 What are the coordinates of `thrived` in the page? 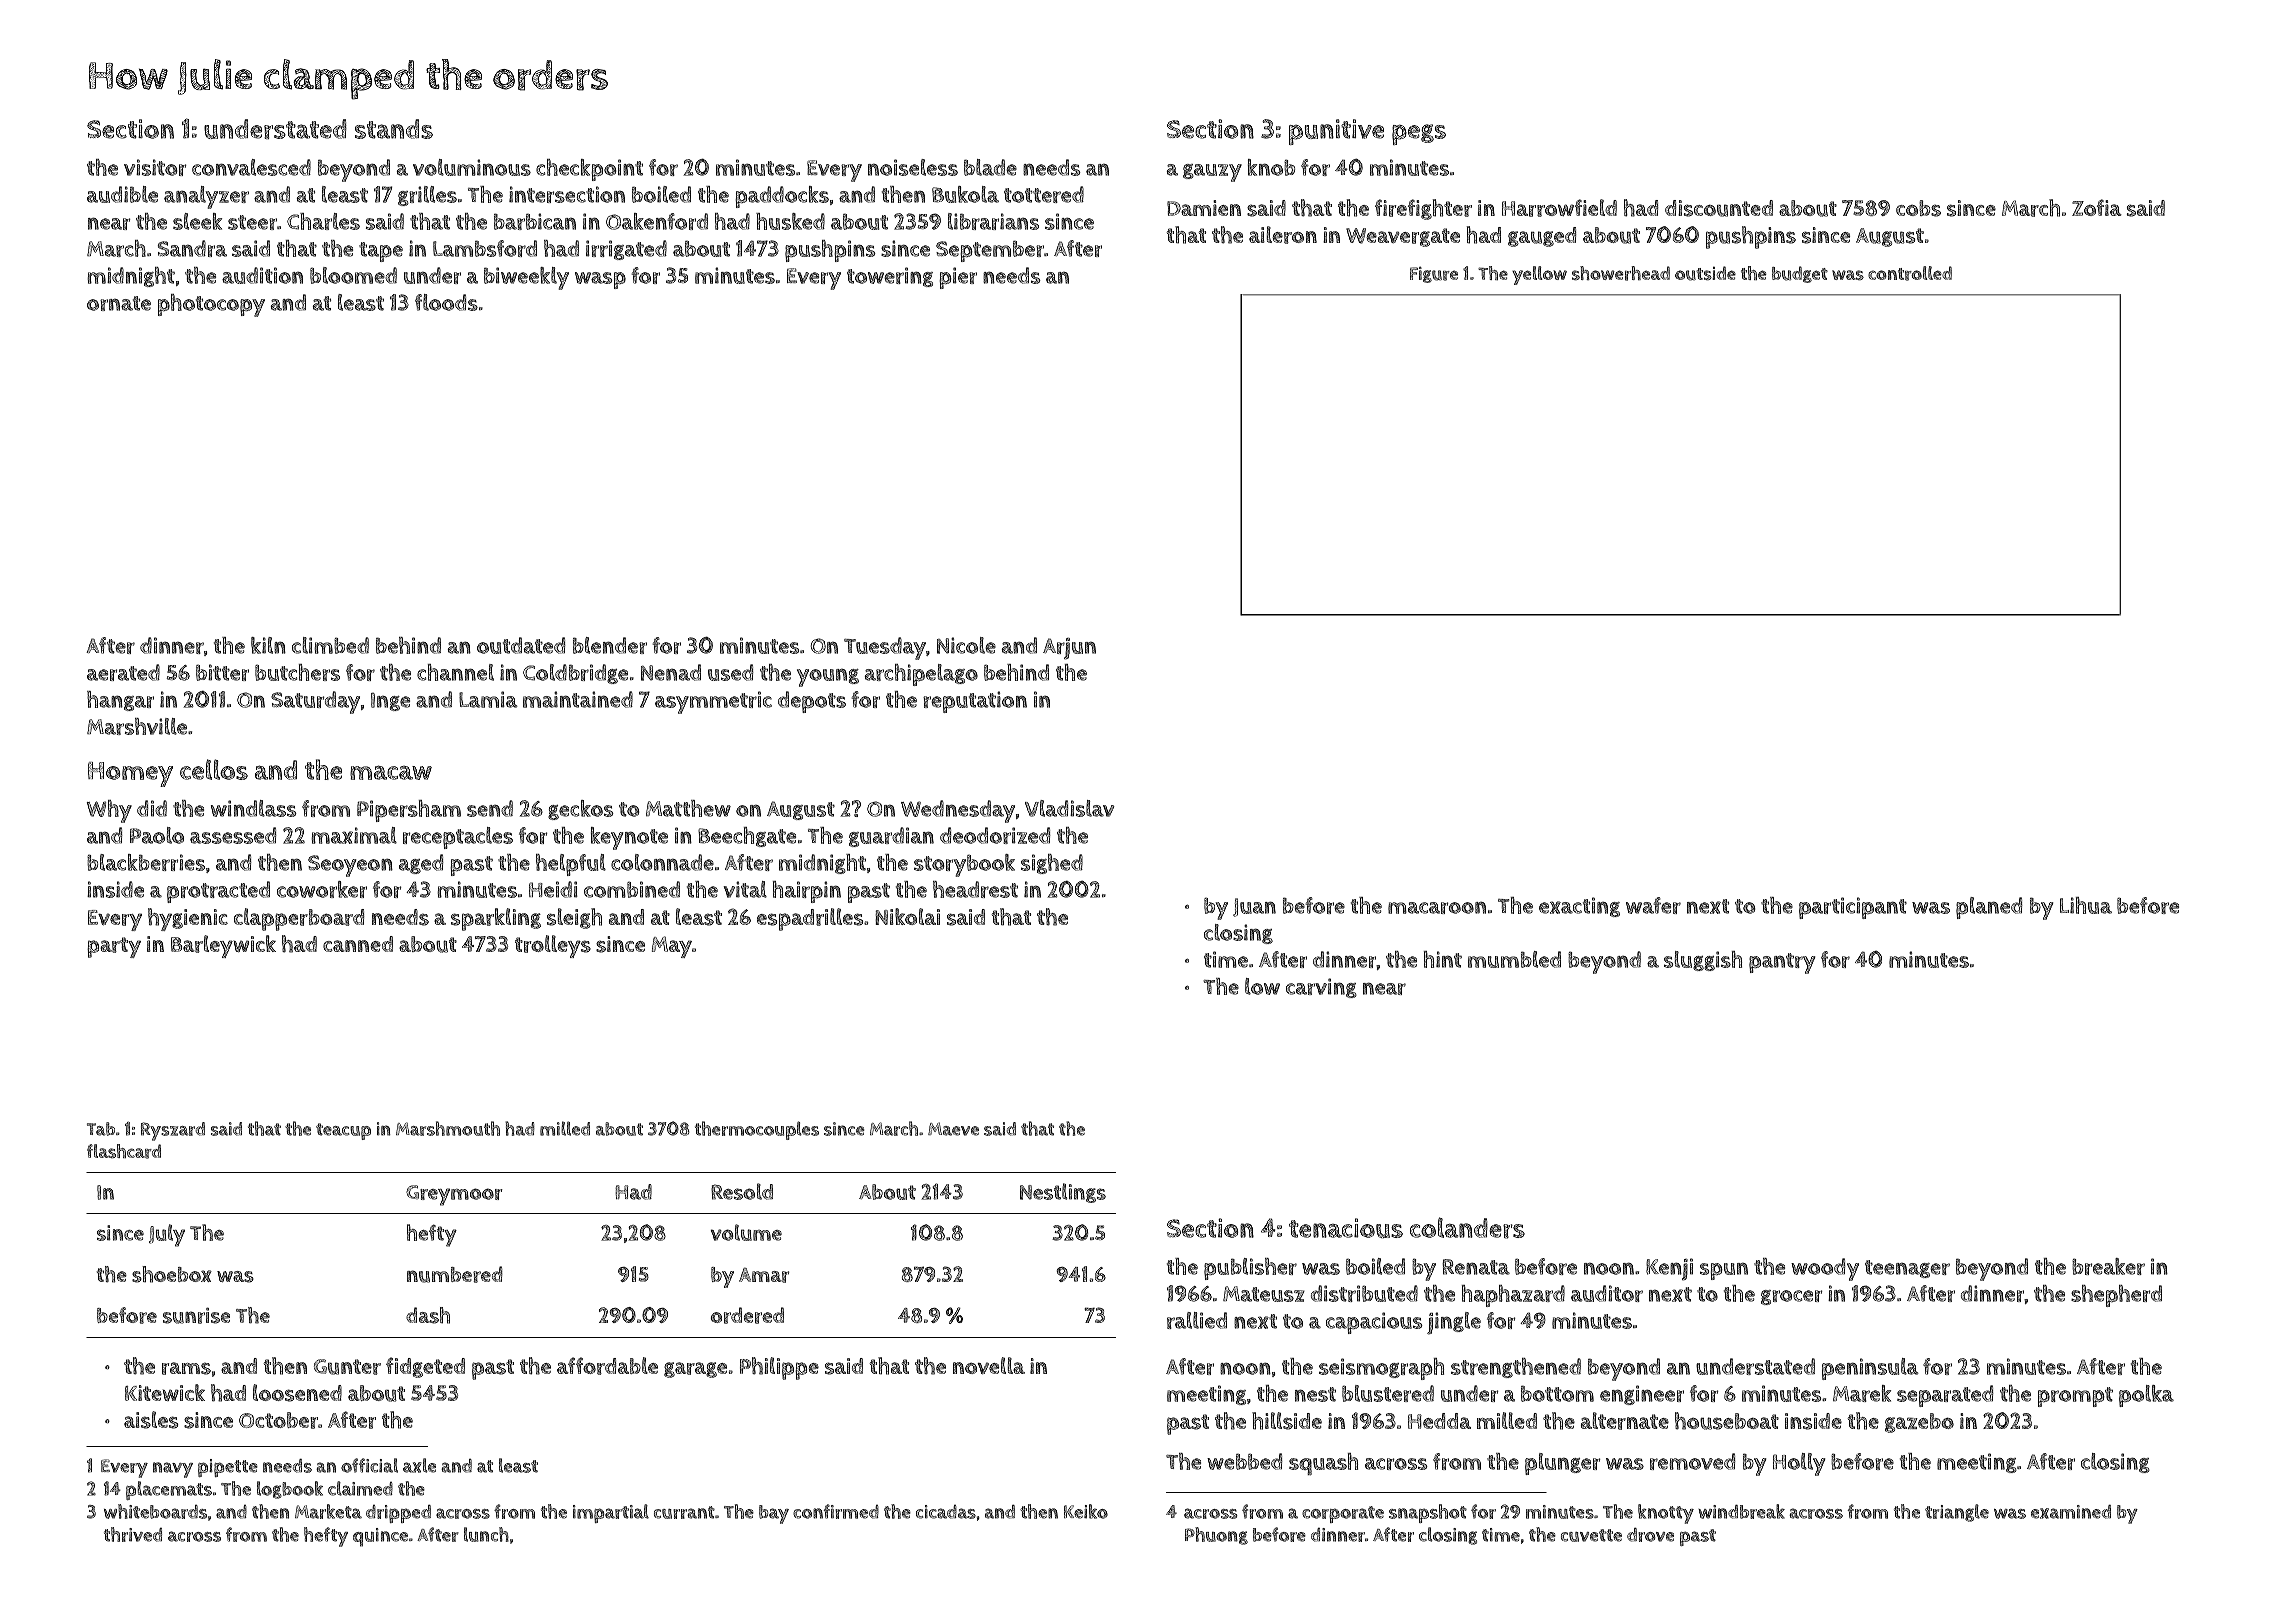 It's located at (133, 1534).
